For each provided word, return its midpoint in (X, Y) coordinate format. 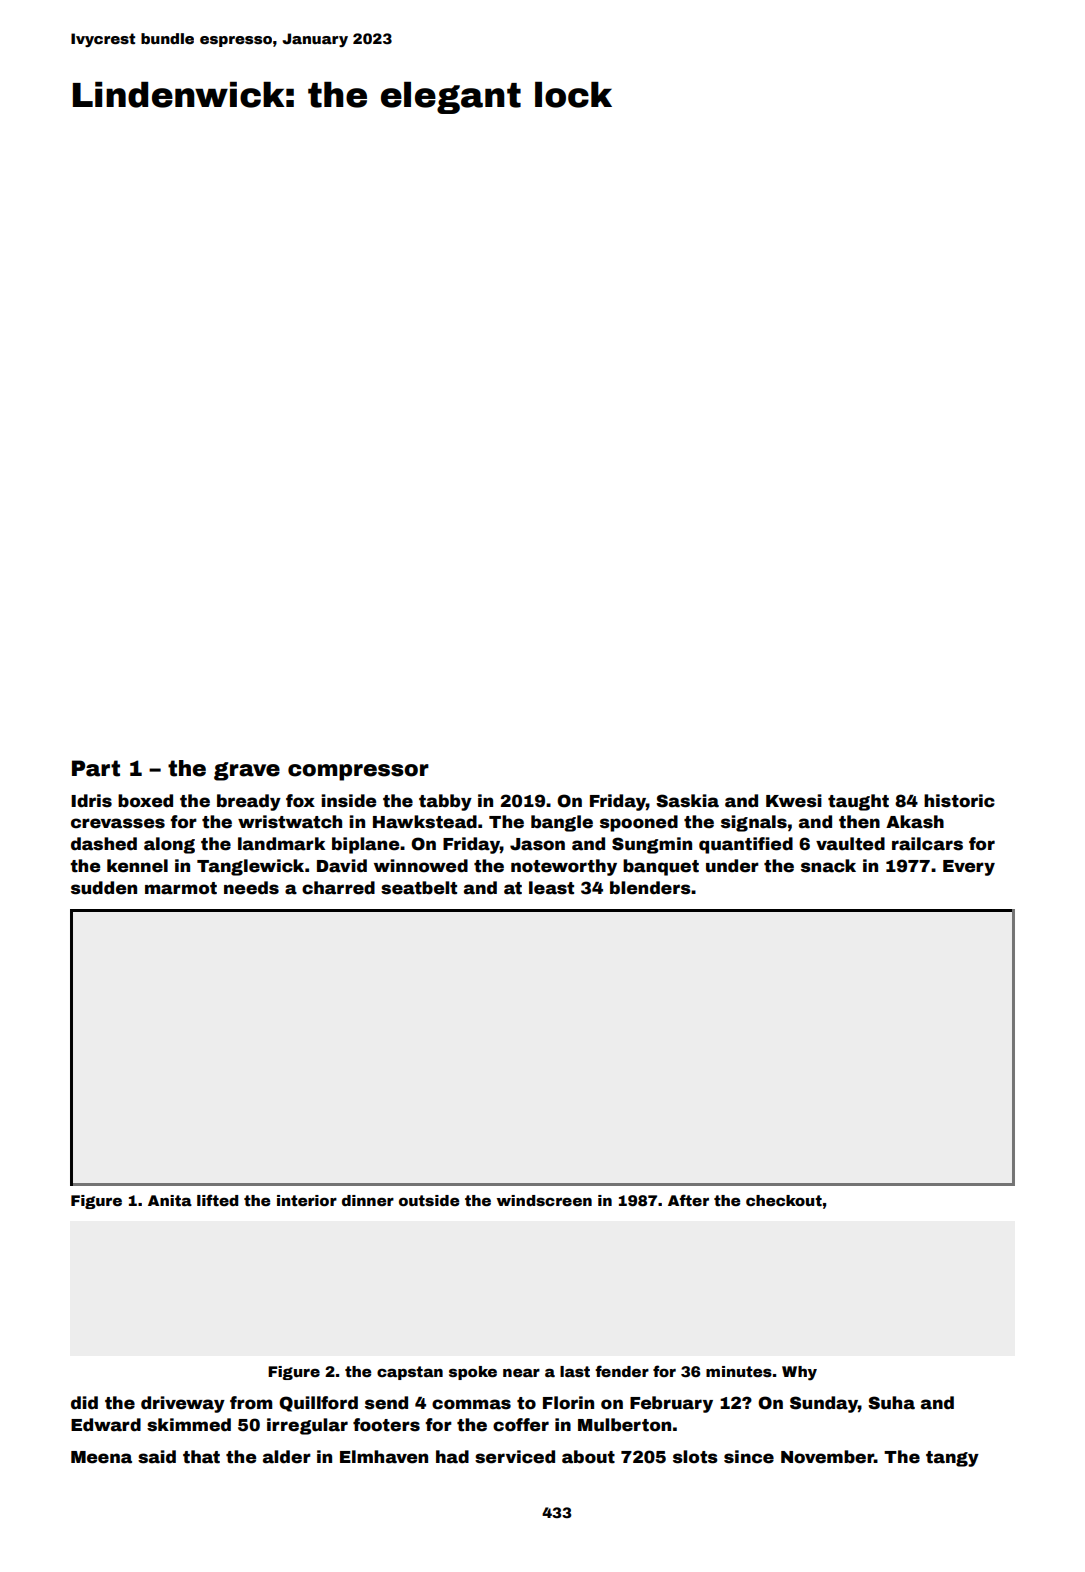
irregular (307, 1426)
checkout (784, 1200)
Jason (537, 844)
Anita (170, 1200)
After (688, 1200)
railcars (927, 844)
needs (251, 888)
